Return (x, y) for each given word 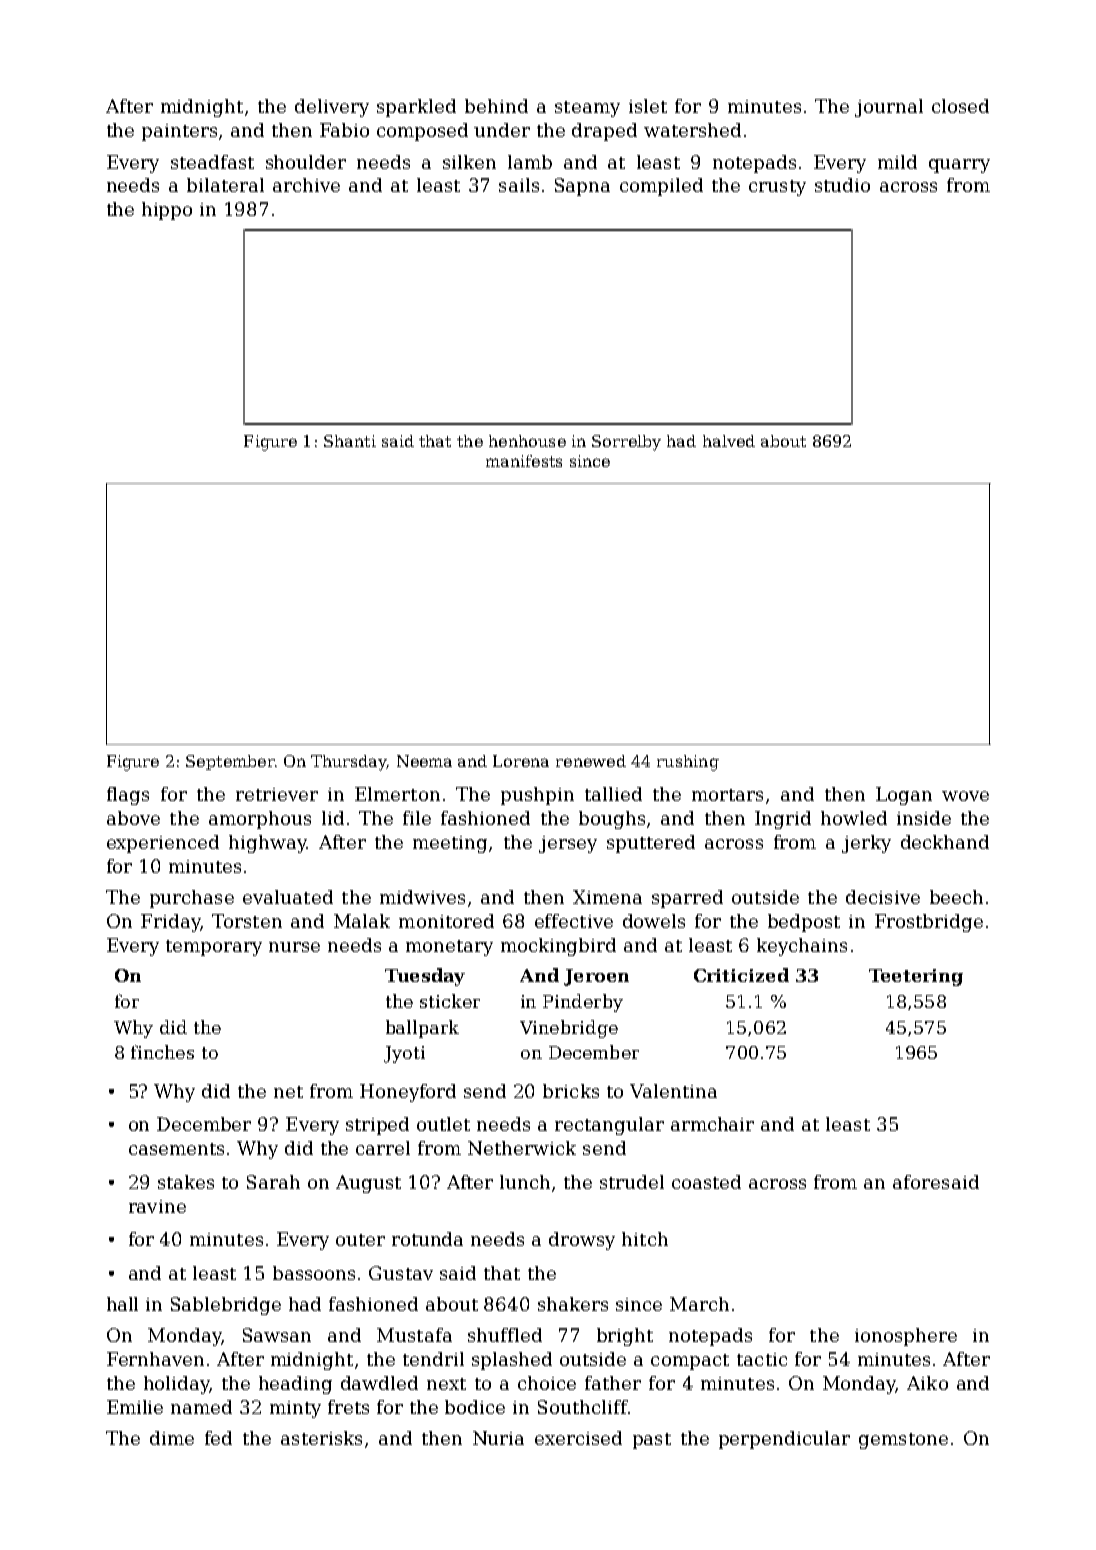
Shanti (350, 441)
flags (128, 796)
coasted (706, 1182)
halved (729, 441)
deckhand (945, 842)
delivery (332, 108)
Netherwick (522, 1148)
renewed (591, 761)
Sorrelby (626, 443)
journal (889, 108)
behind (496, 106)
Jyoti (404, 1054)
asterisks (321, 1438)
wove (965, 796)
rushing (688, 763)
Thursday (349, 763)
